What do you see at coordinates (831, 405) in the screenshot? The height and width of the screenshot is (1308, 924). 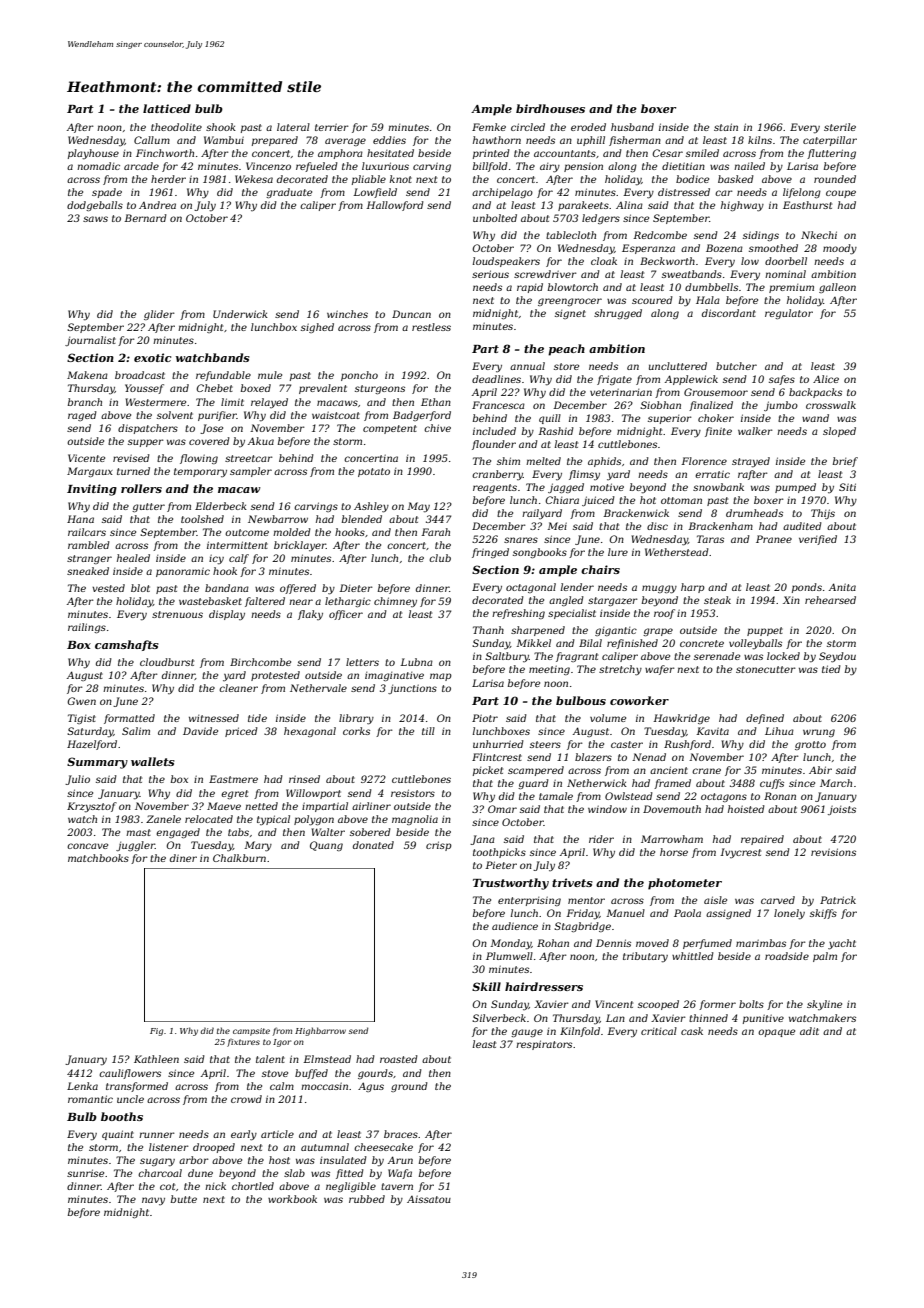 I see `crosswalk` at bounding box center [831, 405].
